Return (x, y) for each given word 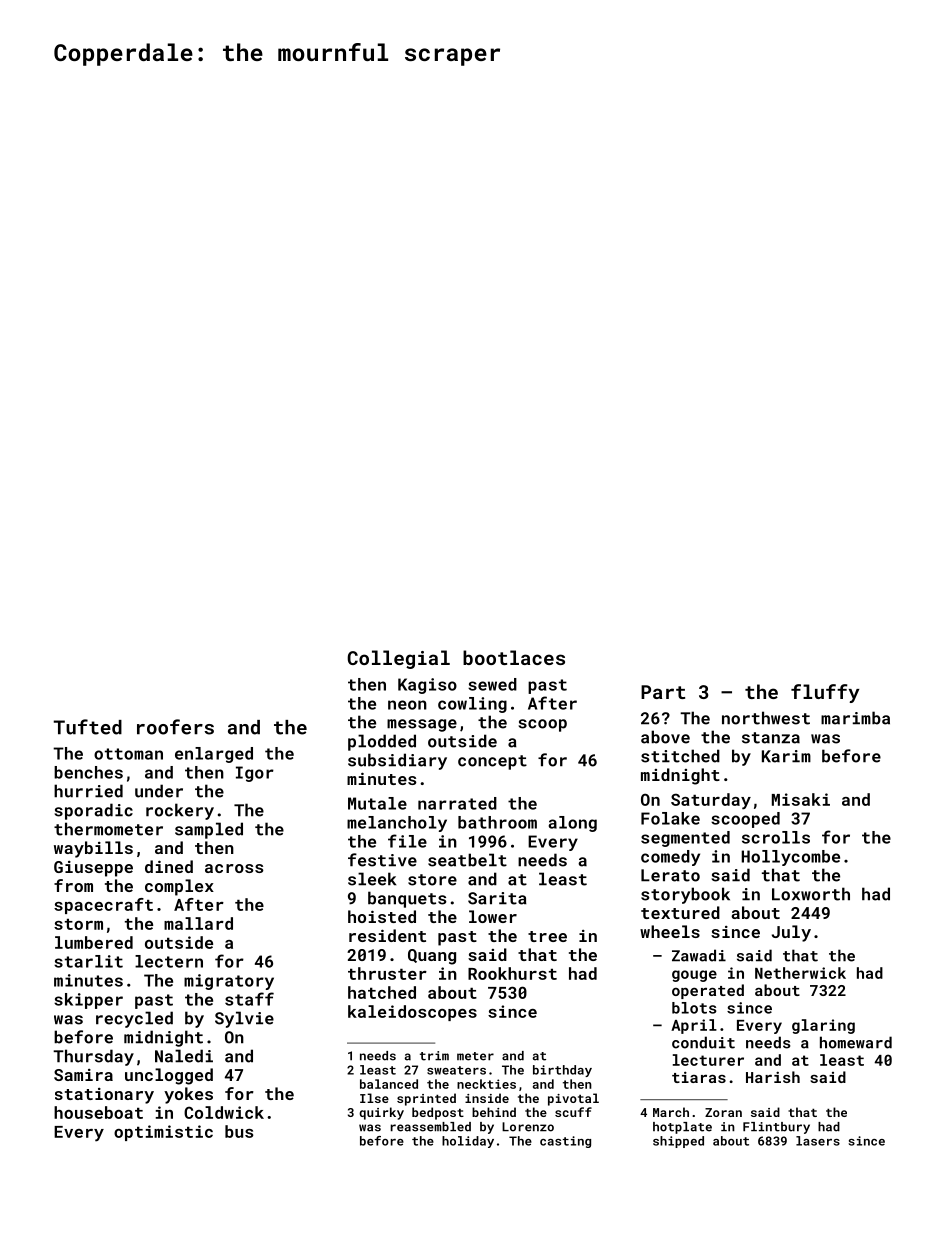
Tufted (88, 727)
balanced (389, 1084)
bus (239, 1131)
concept (492, 762)
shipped (678, 1142)
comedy (670, 858)
